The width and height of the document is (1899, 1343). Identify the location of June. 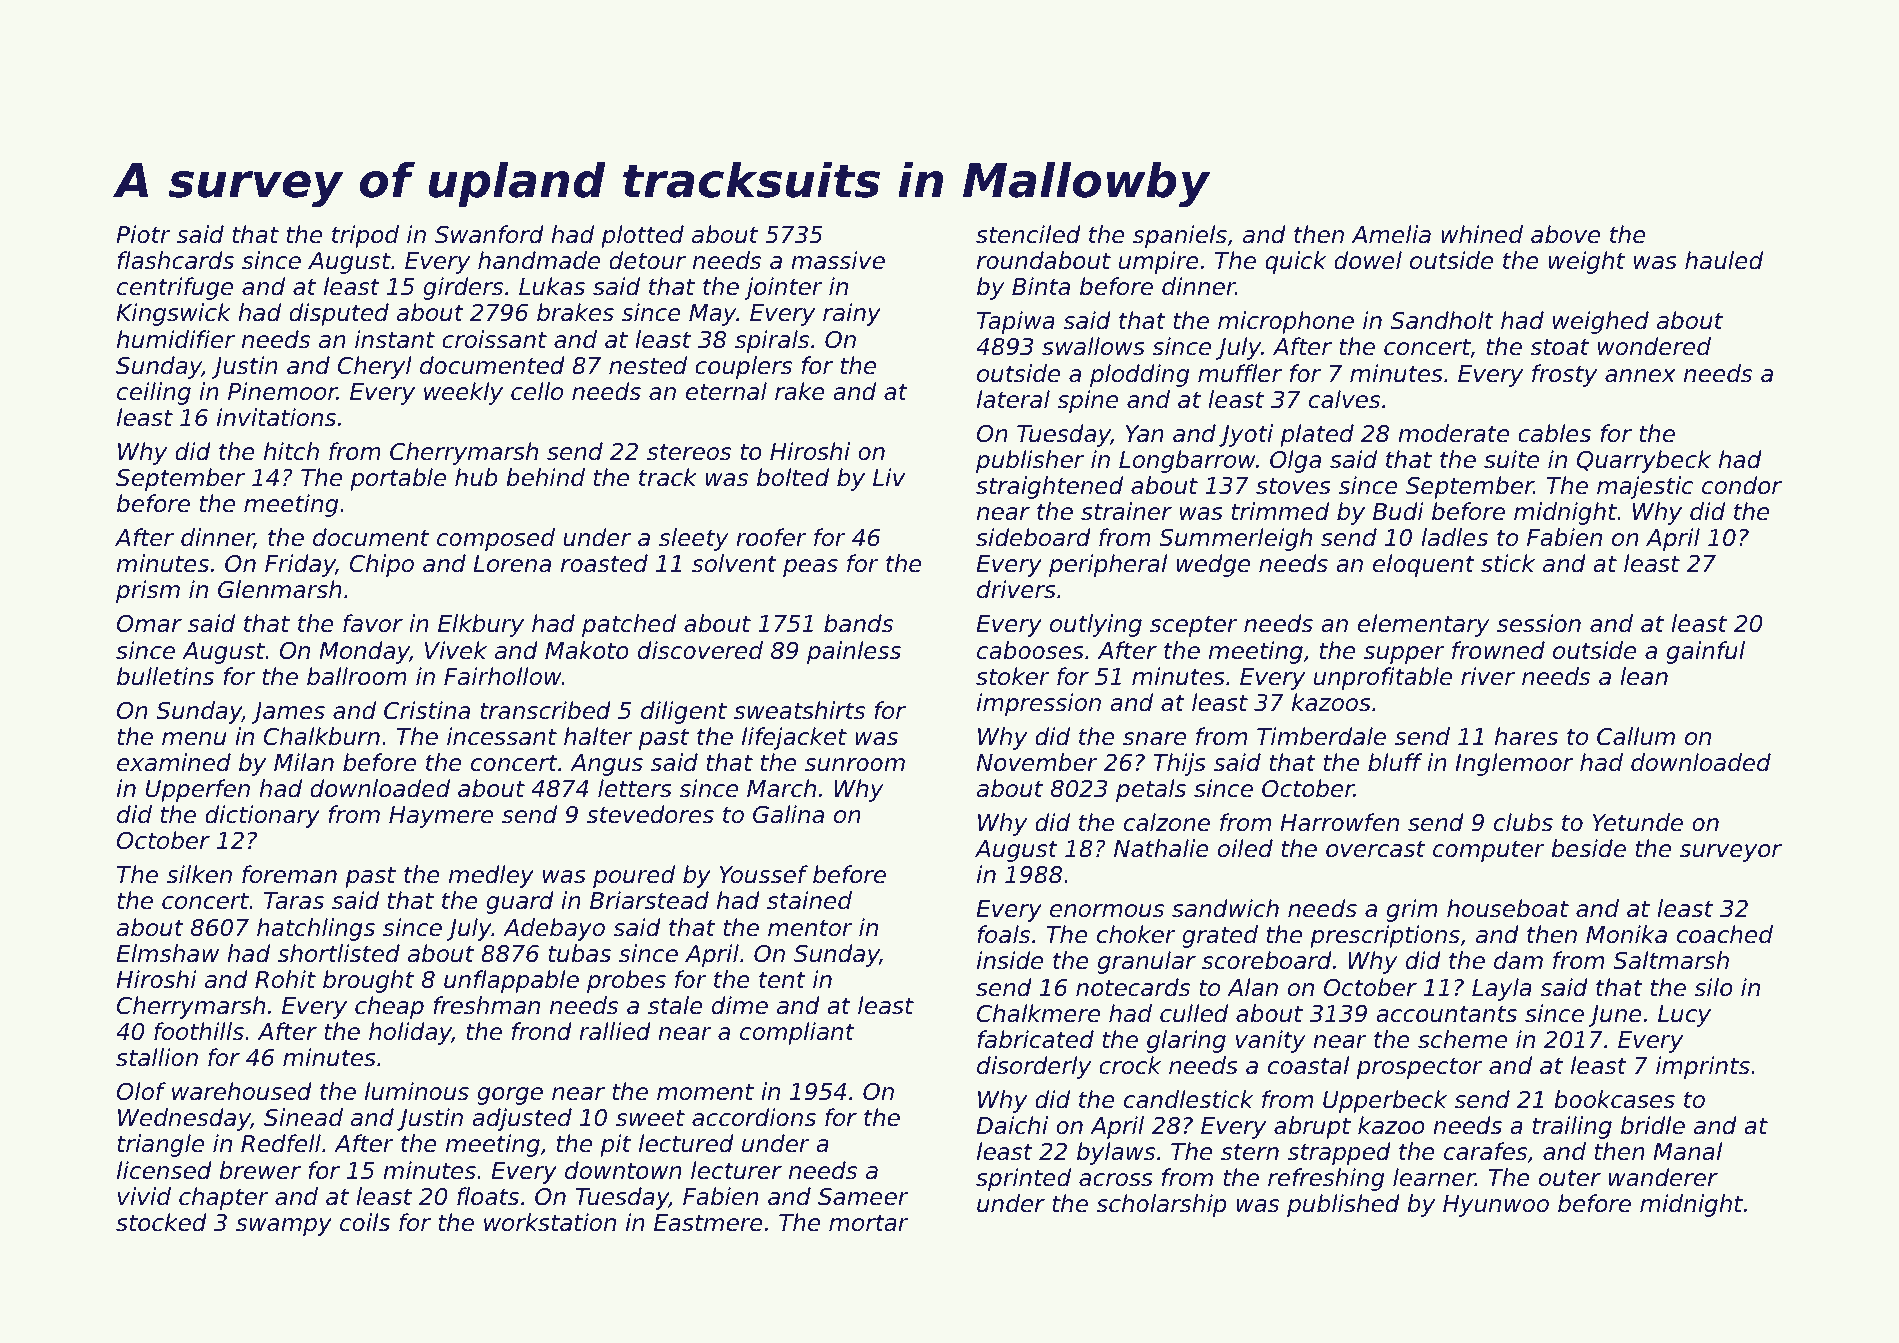
(1615, 1016).
